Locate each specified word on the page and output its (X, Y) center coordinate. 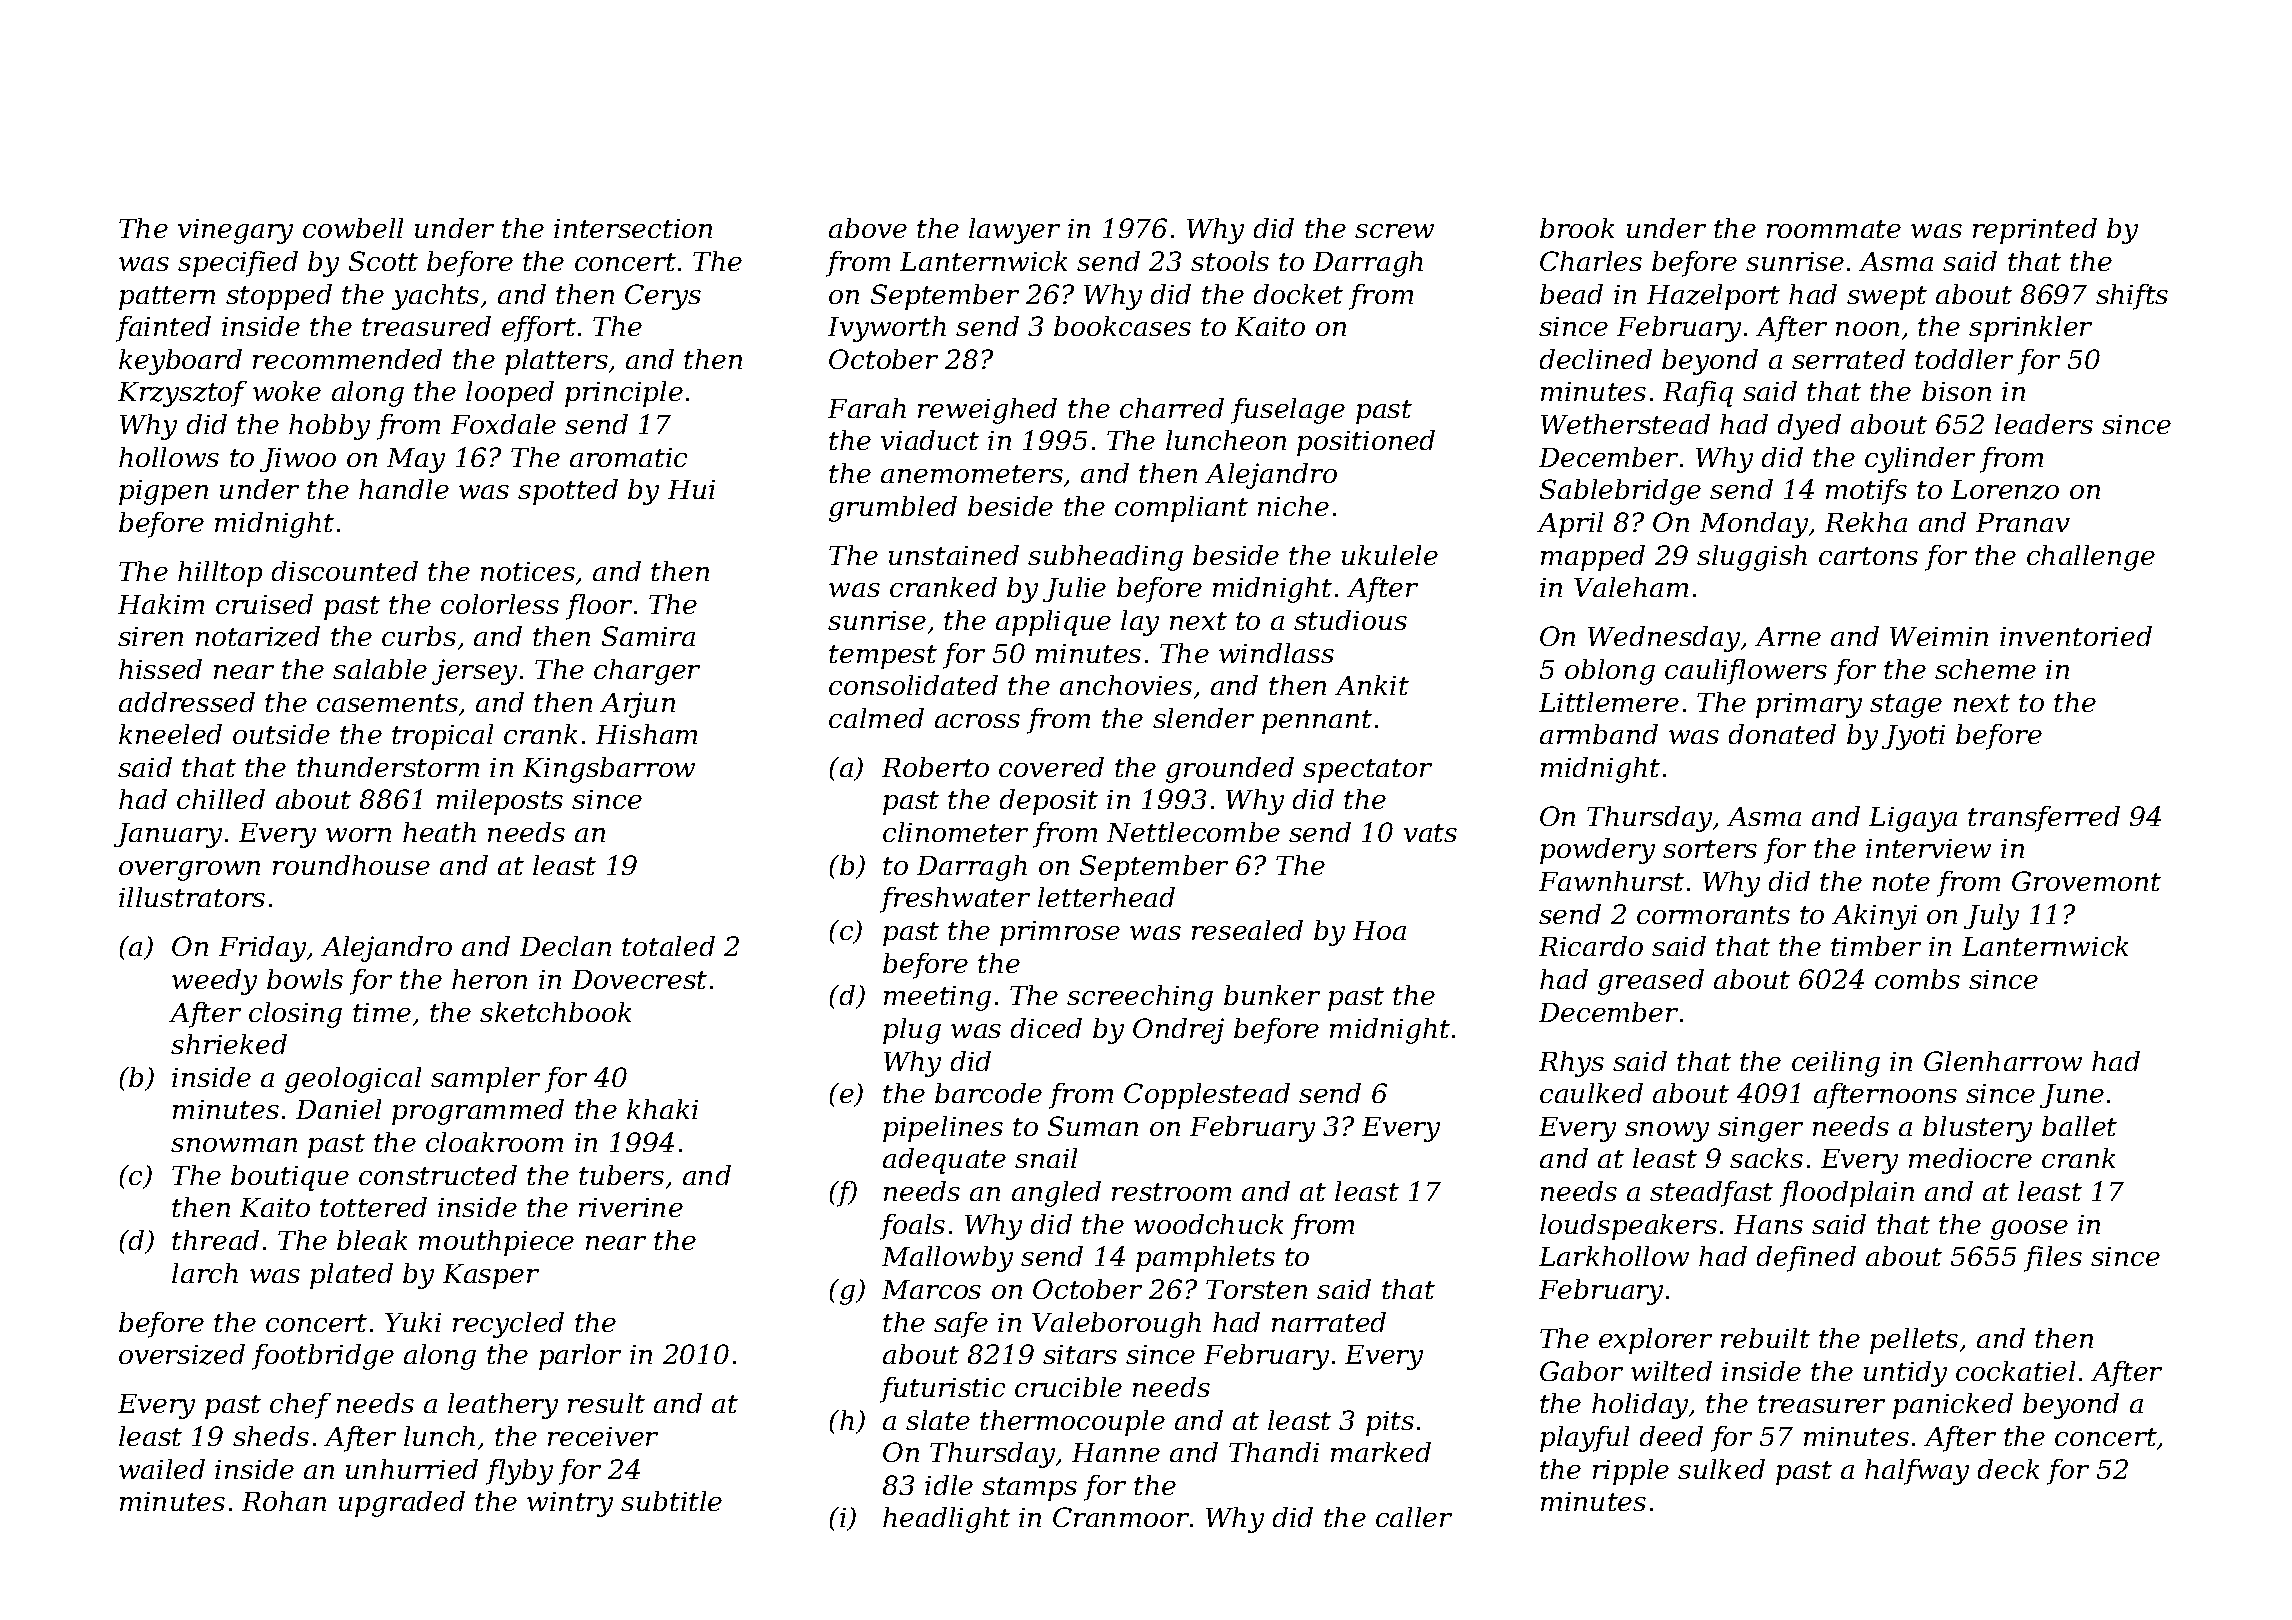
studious (1350, 620)
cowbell (353, 228)
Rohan (284, 1501)
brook (1577, 228)
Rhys (1571, 1064)
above (868, 228)
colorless (500, 604)
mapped (1593, 558)
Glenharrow (2003, 1061)
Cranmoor (1121, 1517)
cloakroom (494, 1142)
